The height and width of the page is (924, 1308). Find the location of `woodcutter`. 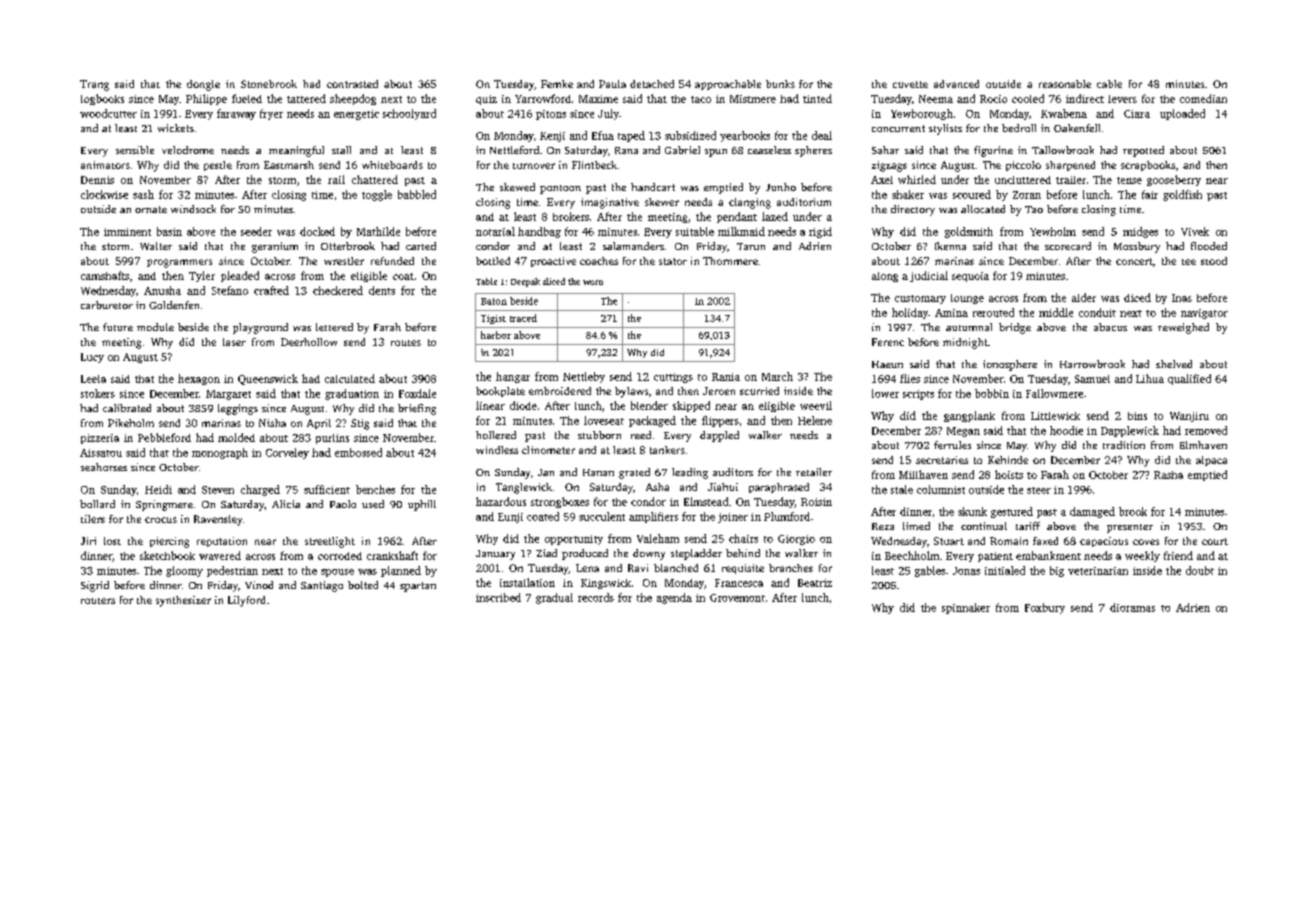

woodcutter is located at coordinates (108, 113).
